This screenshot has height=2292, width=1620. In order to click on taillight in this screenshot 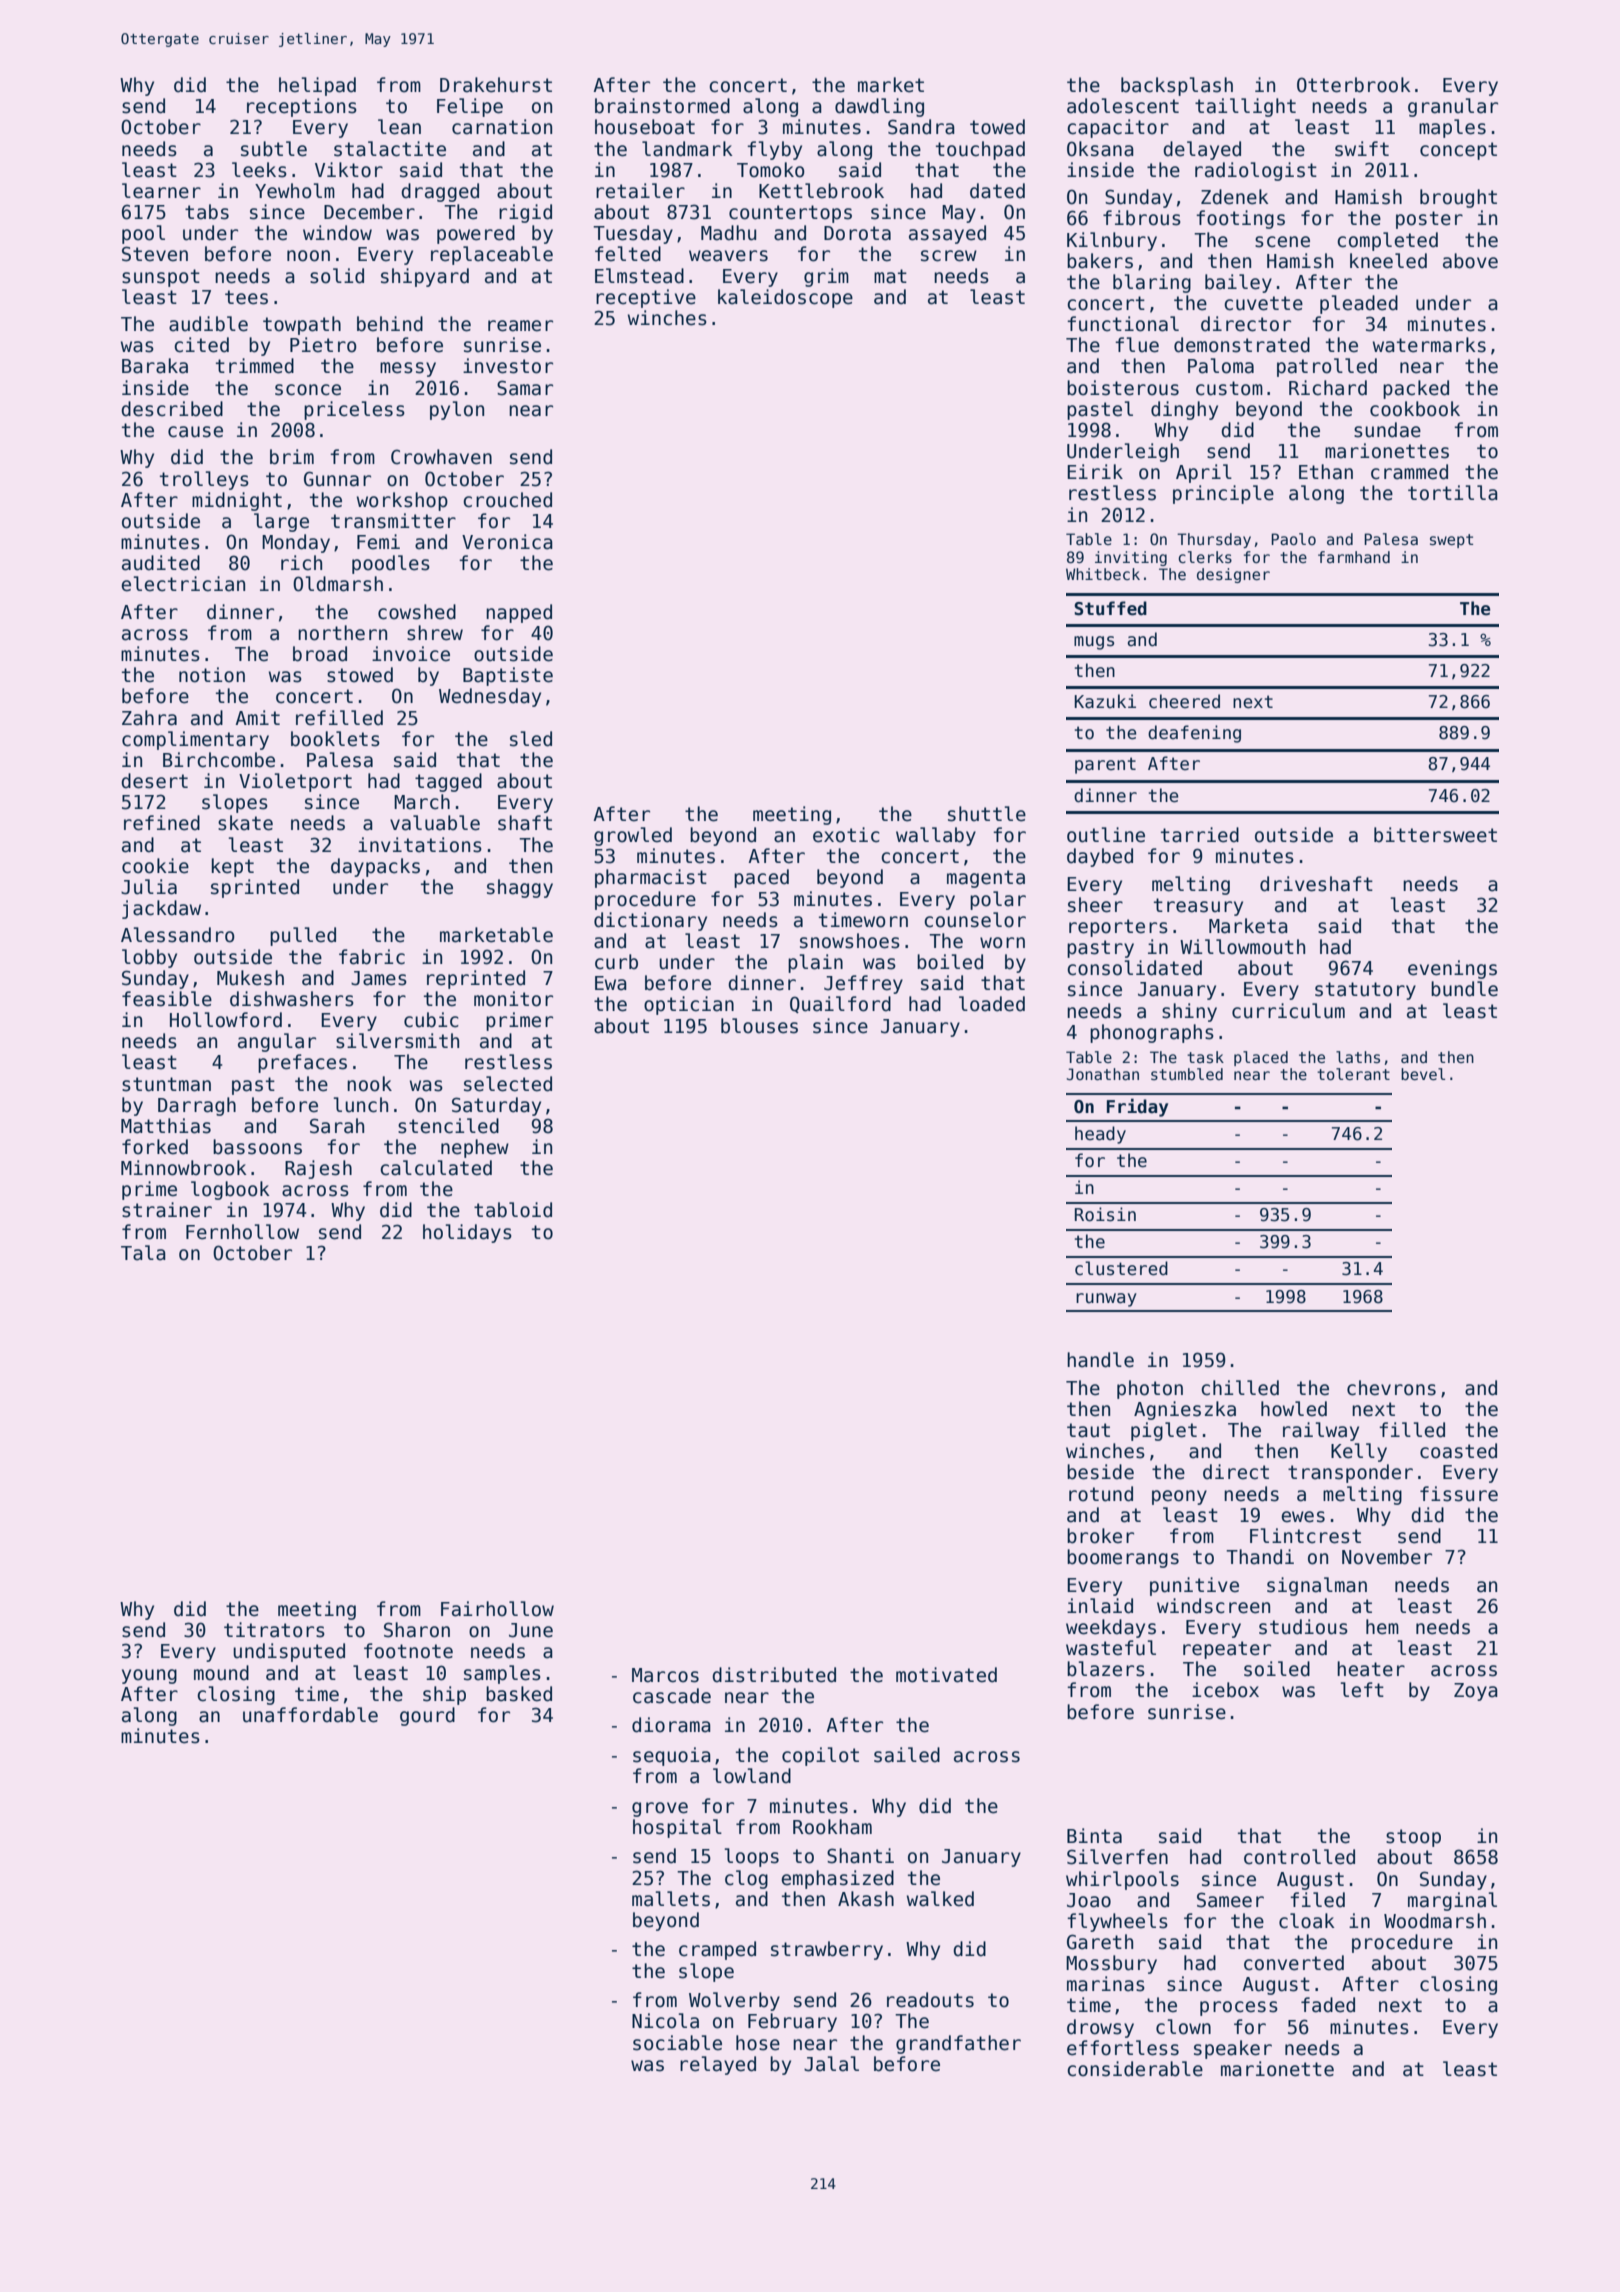, I will do `click(1245, 107)`.
